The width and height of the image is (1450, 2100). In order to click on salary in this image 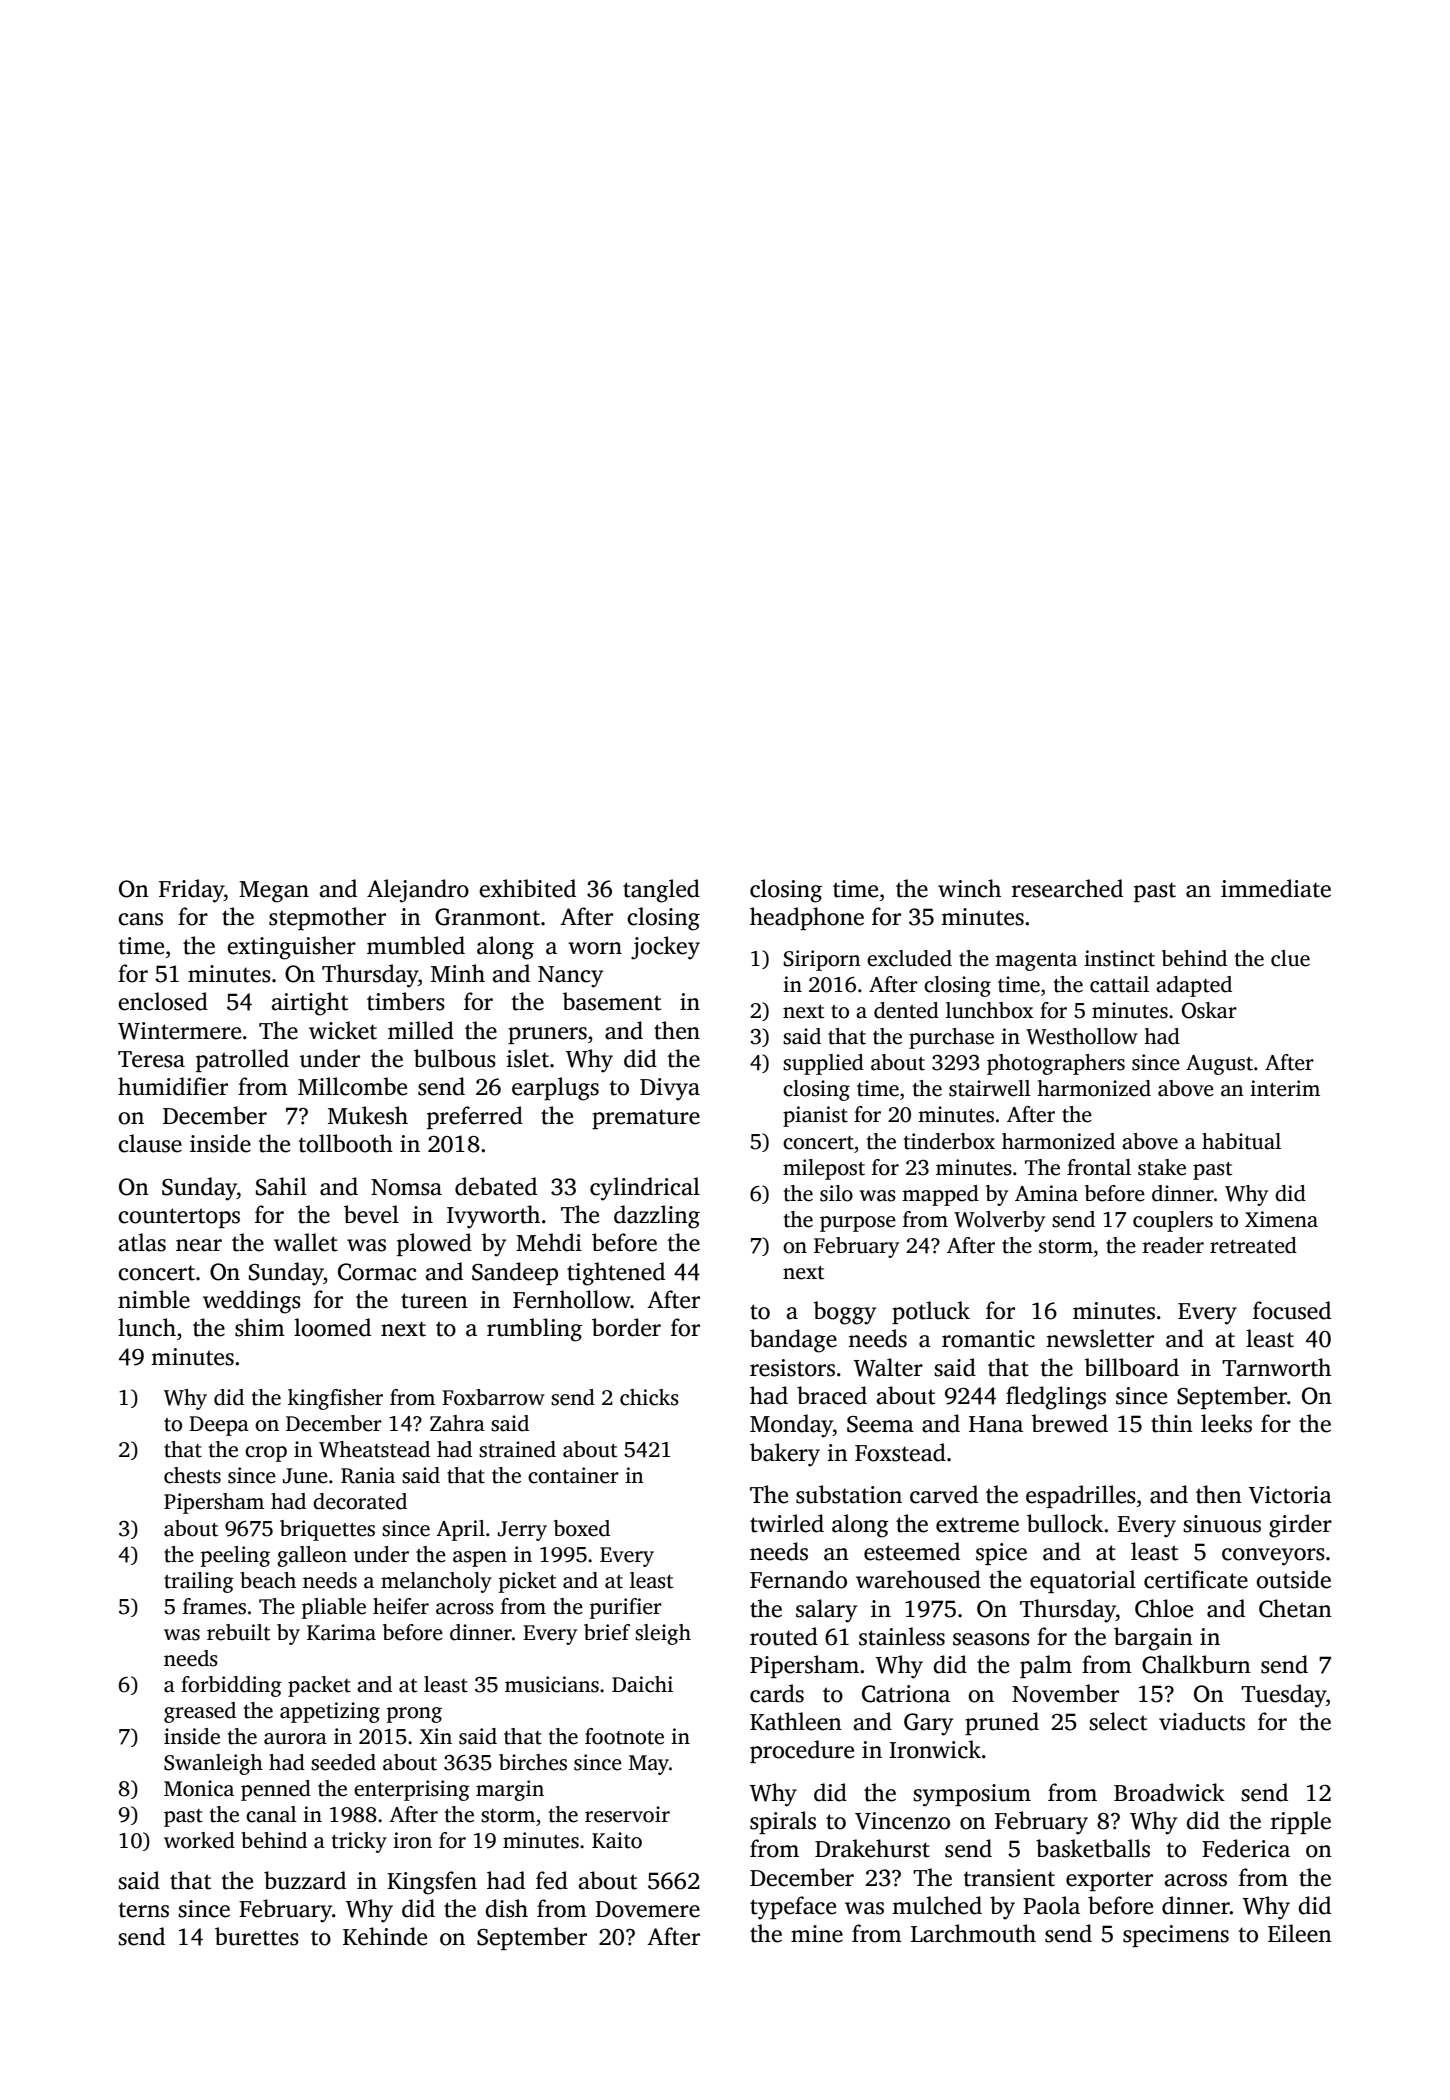, I will do `click(826, 1611)`.
